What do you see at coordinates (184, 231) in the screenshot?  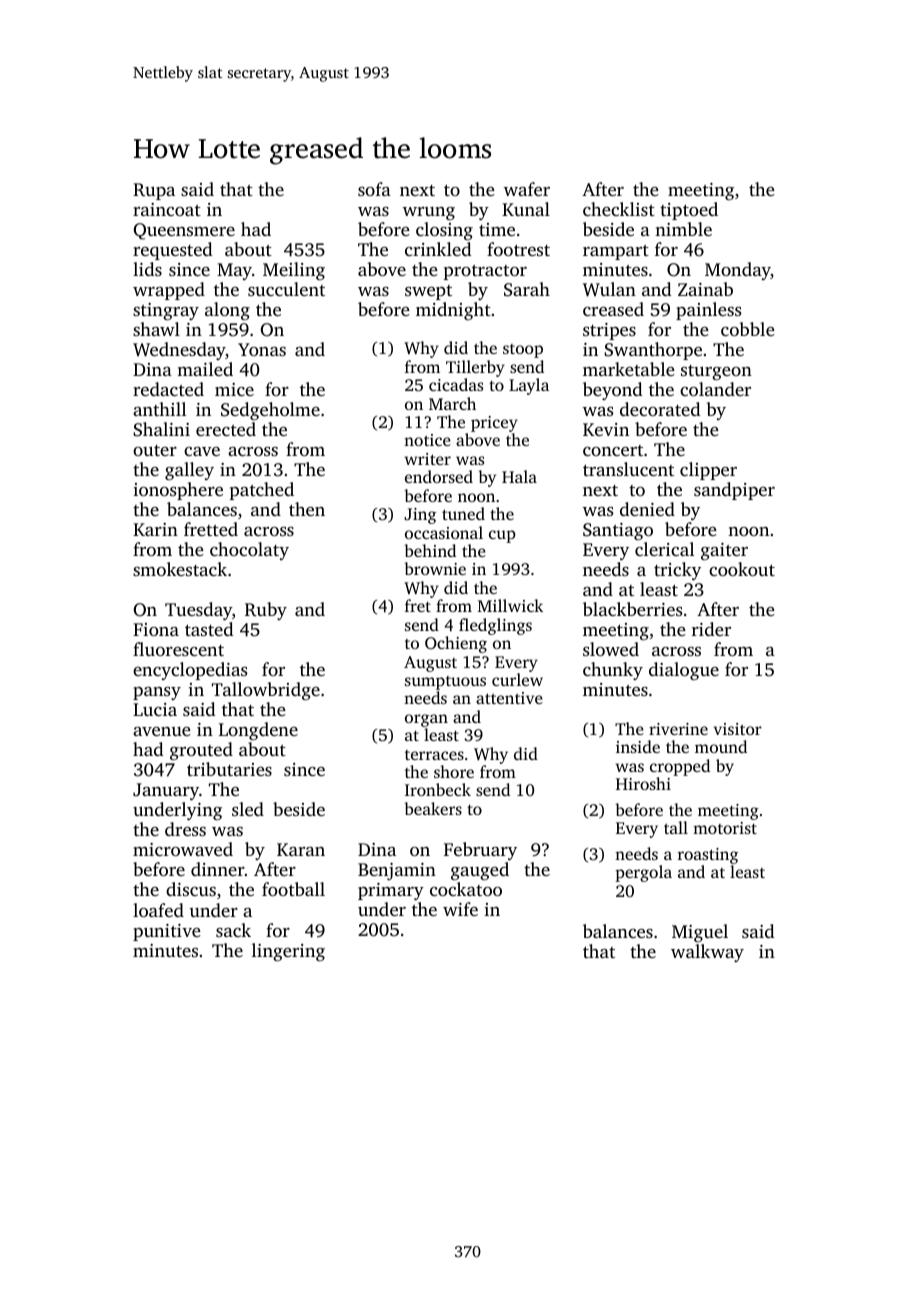 I see `Queensmere` at bounding box center [184, 231].
